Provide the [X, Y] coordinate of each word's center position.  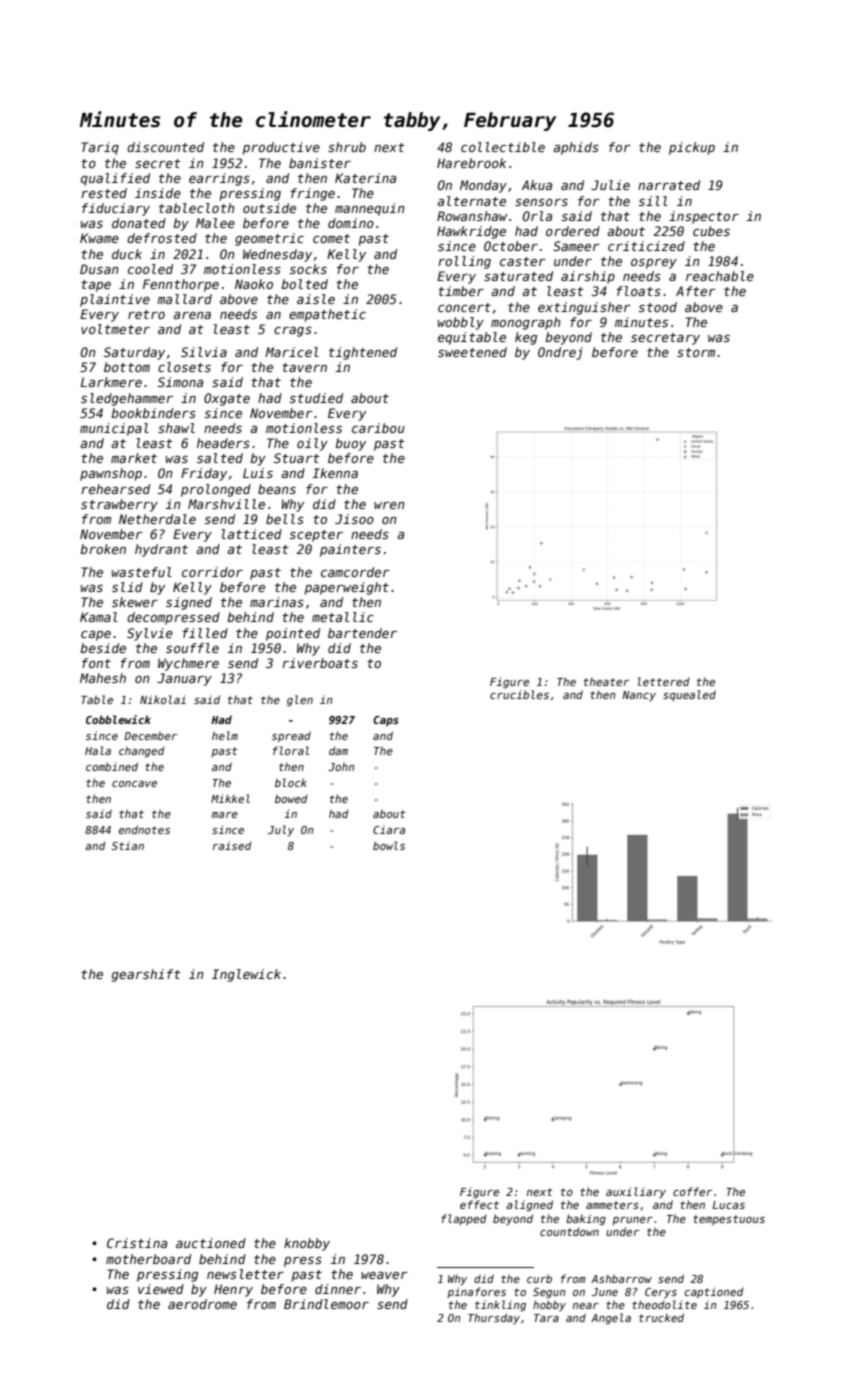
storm [696, 352]
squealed [689, 695]
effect [479, 1204]
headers [223, 443]
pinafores [476, 1292]
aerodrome [202, 1304]
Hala [98, 750]
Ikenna [335, 473]
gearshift [146, 975]
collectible [503, 147]
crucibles [519, 694]
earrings [219, 179]
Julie [610, 185]
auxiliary [636, 1192]
